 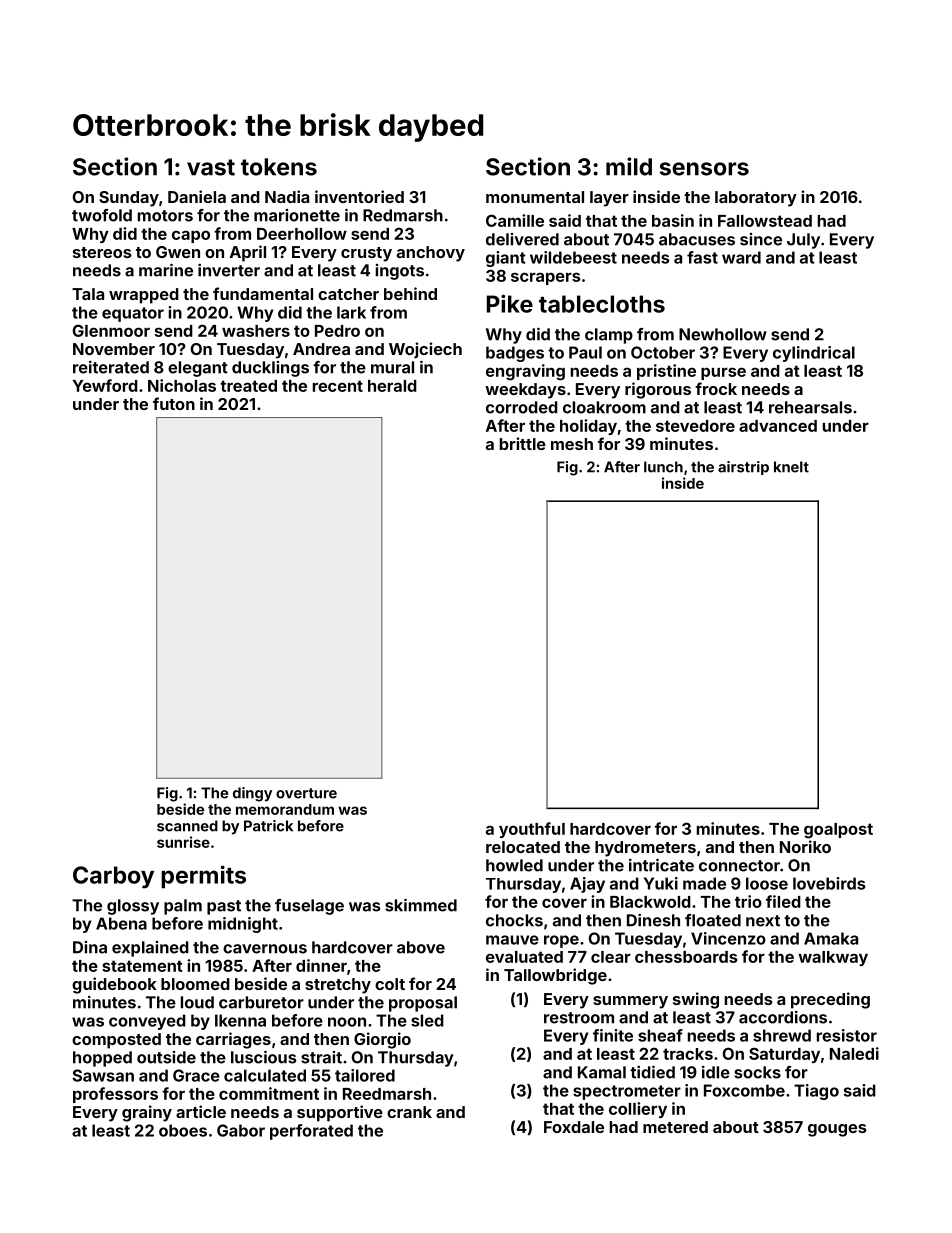 What do you see at coordinates (723, 373) in the screenshot?
I see `purse` at bounding box center [723, 373].
